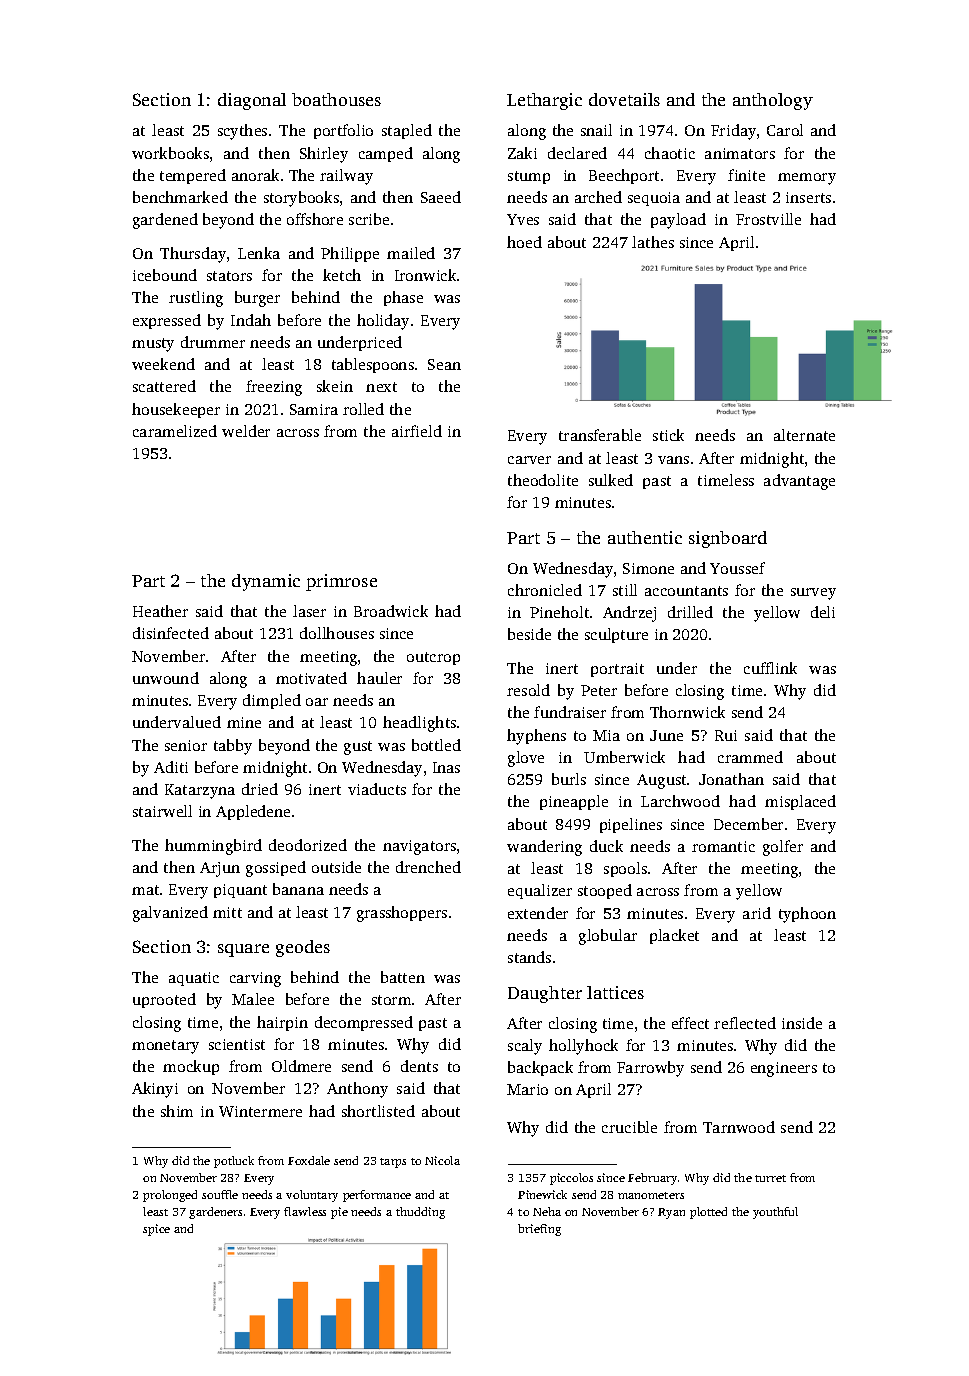 Image resolution: width=969 pixels, height=1376 pixels. I want to click on anthology, so click(773, 101).
